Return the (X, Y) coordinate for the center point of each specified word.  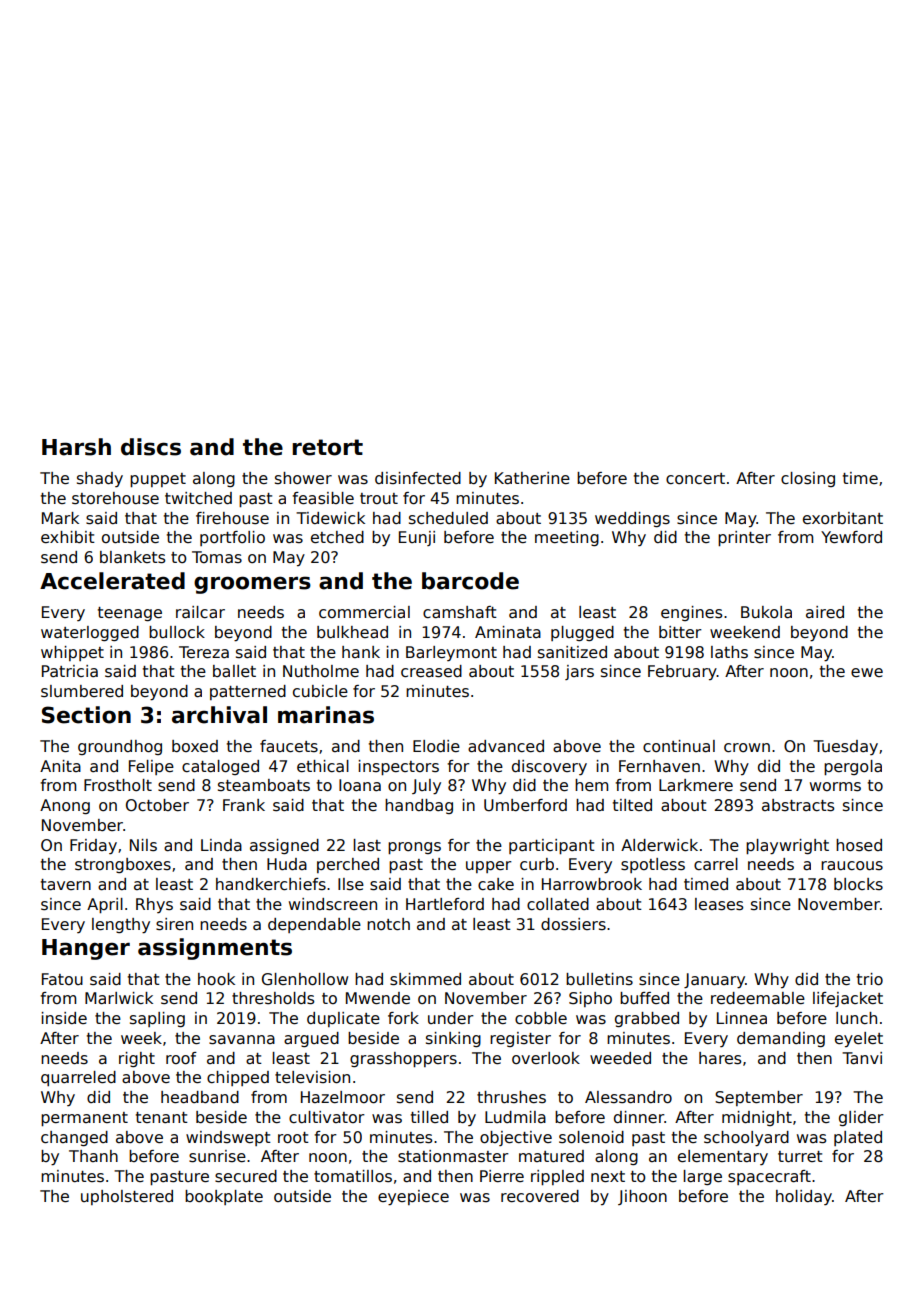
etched (337, 537)
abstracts (798, 805)
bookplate (224, 1197)
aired (825, 612)
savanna (242, 1040)
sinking (453, 1039)
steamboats (264, 785)
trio (870, 979)
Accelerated (112, 581)
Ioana (360, 785)
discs (151, 447)
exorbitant (843, 518)
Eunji (417, 538)
